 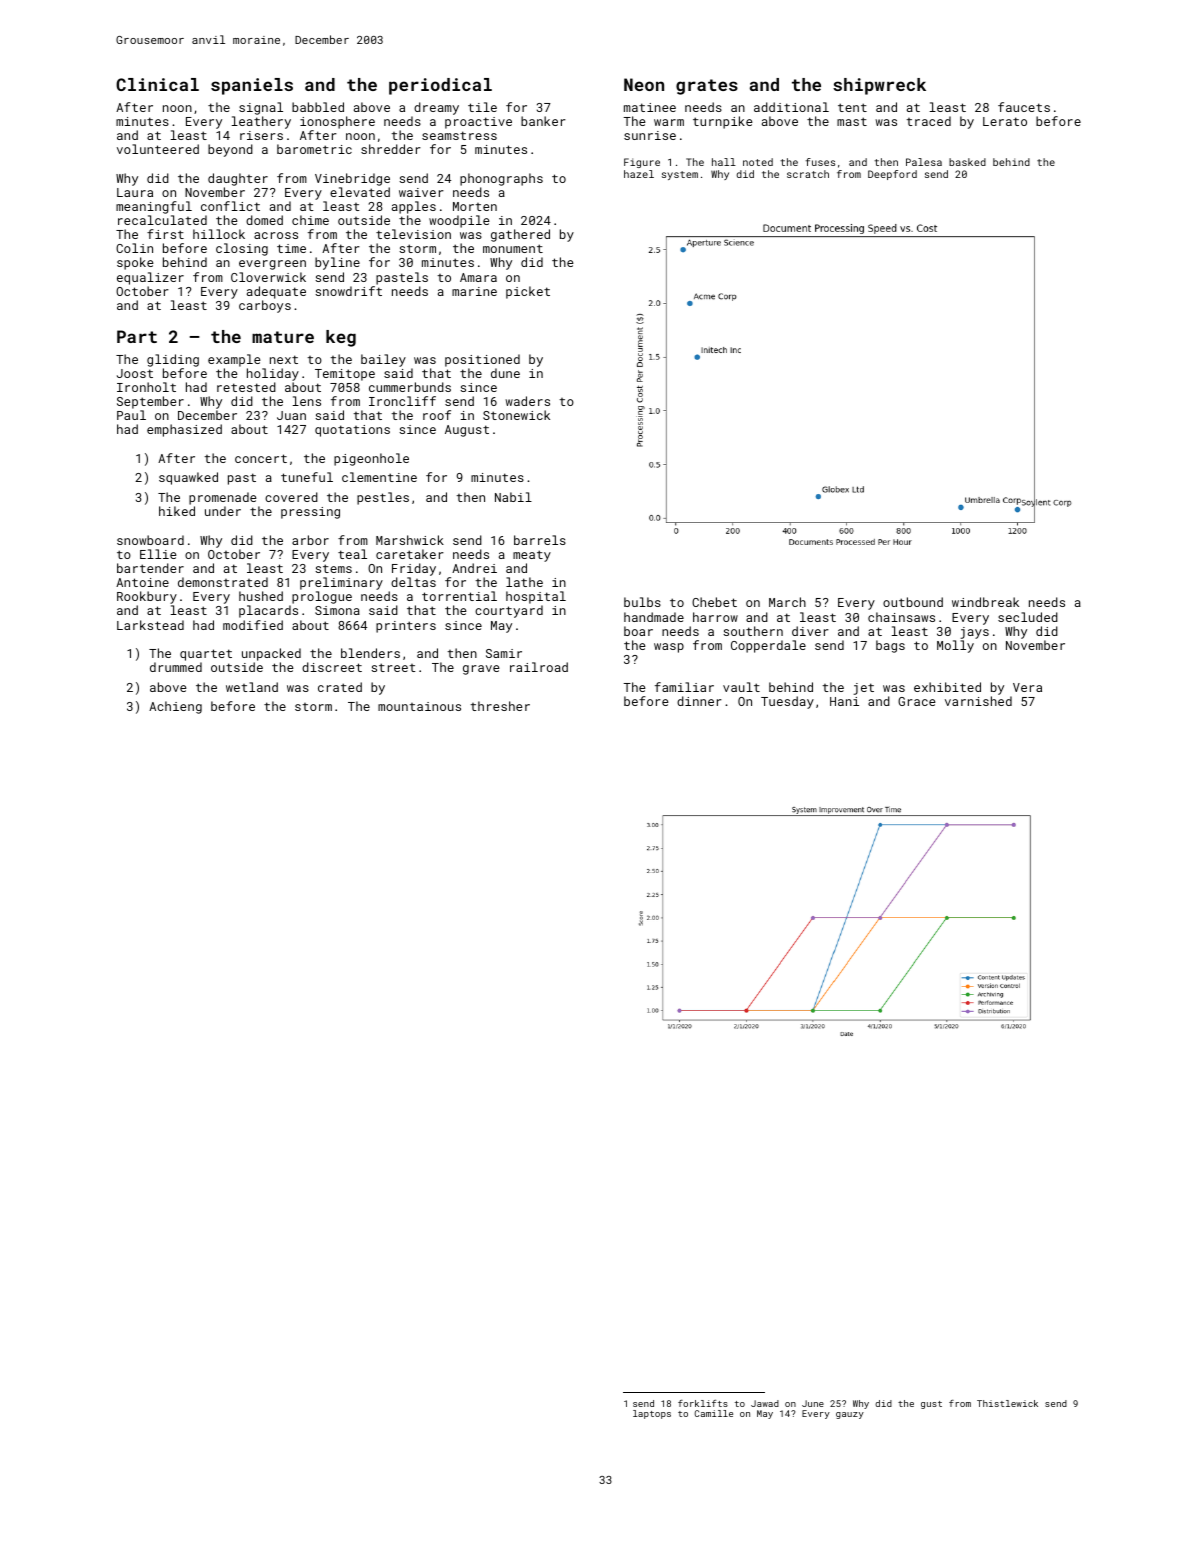 What do you see at coordinates (1027, 687) in the screenshot?
I see `Vera` at bounding box center [1027, 687].
